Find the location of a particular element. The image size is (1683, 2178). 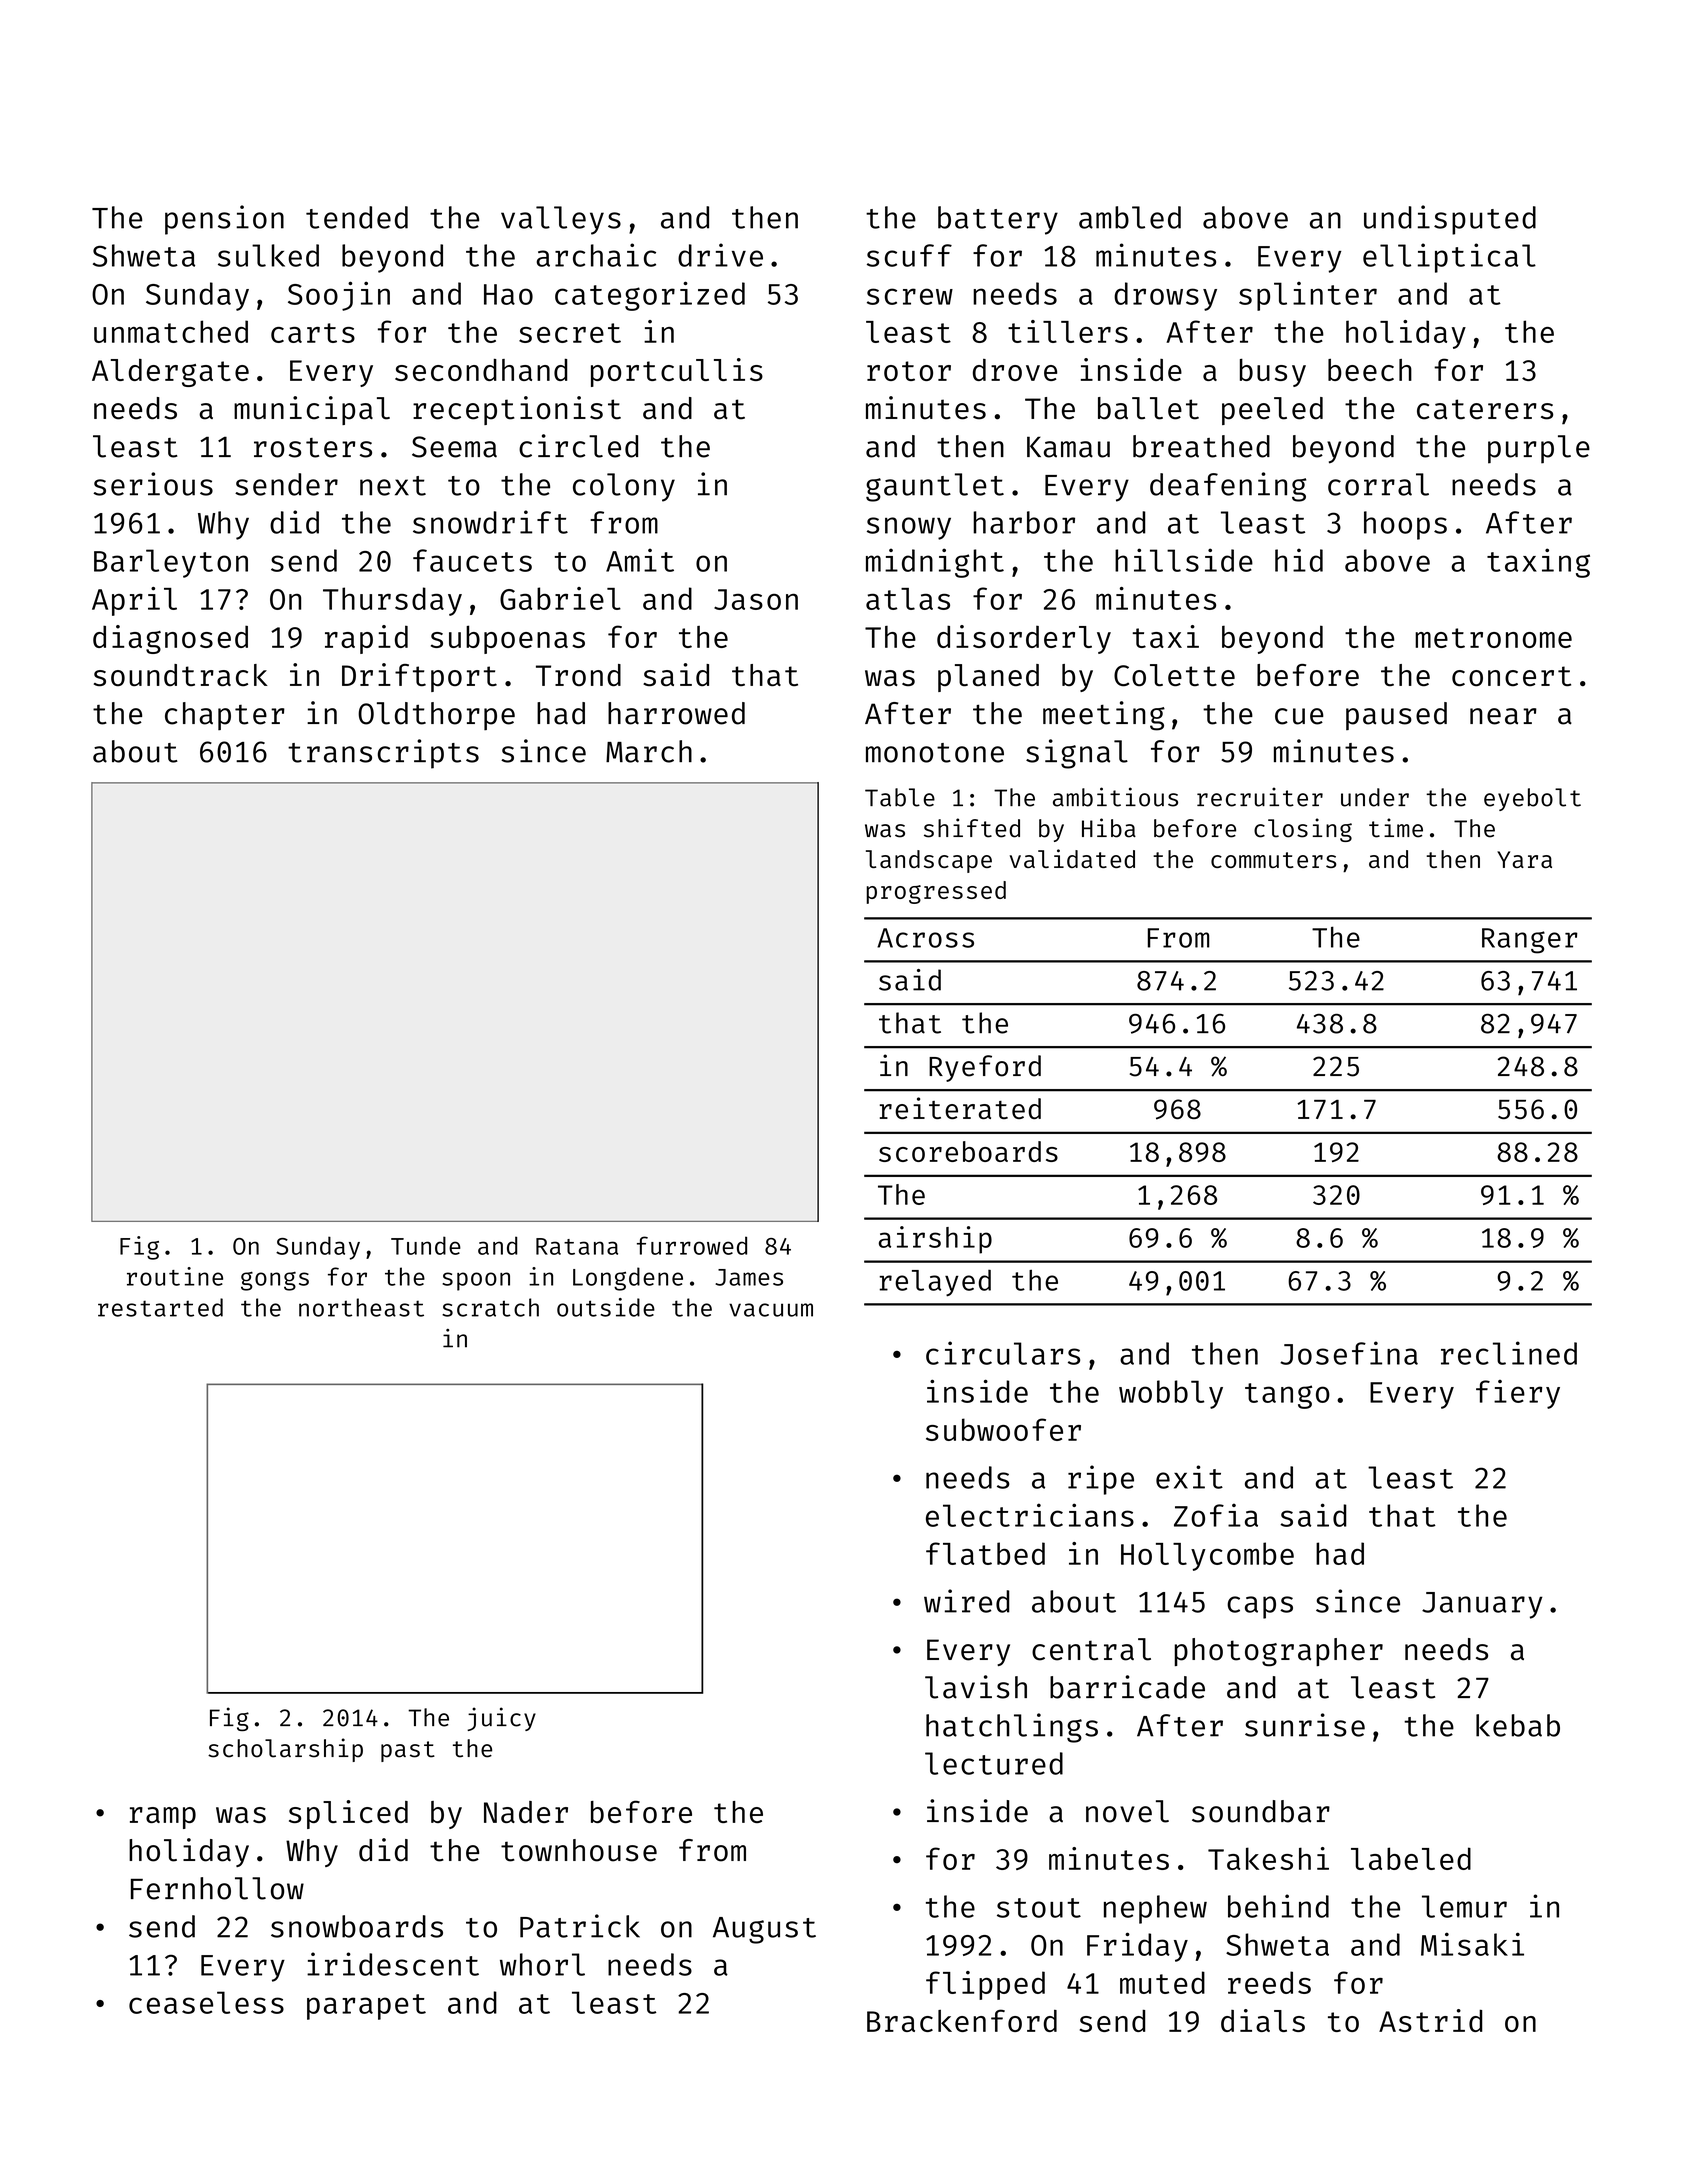

parapet is located at coordinates (366, 2007).
